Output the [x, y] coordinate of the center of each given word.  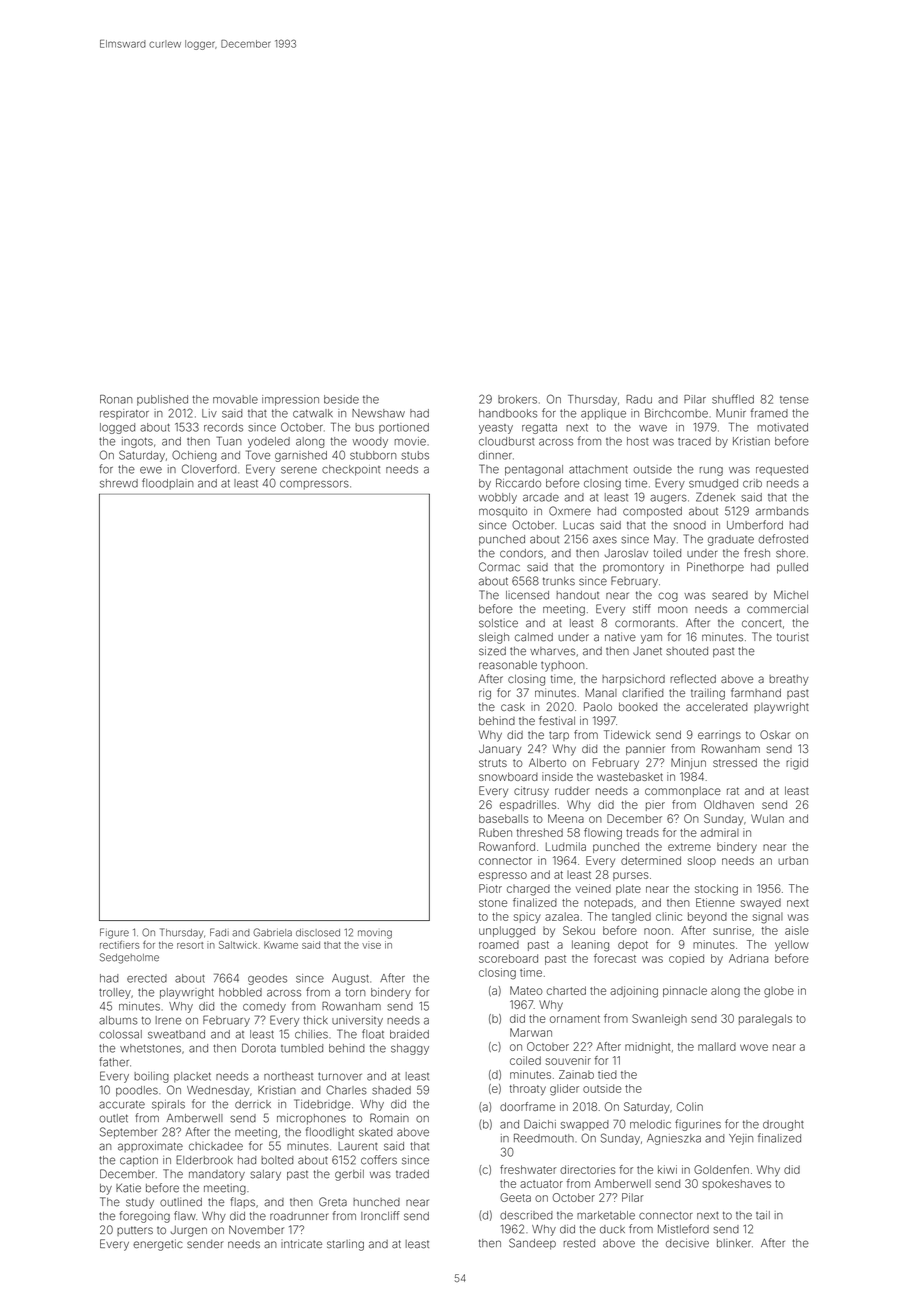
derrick [253, 1104]
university [357, 1021]
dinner [495, 455]
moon [672, 610]
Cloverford [209, 469]
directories [588, 1169]
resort [190, 945]
